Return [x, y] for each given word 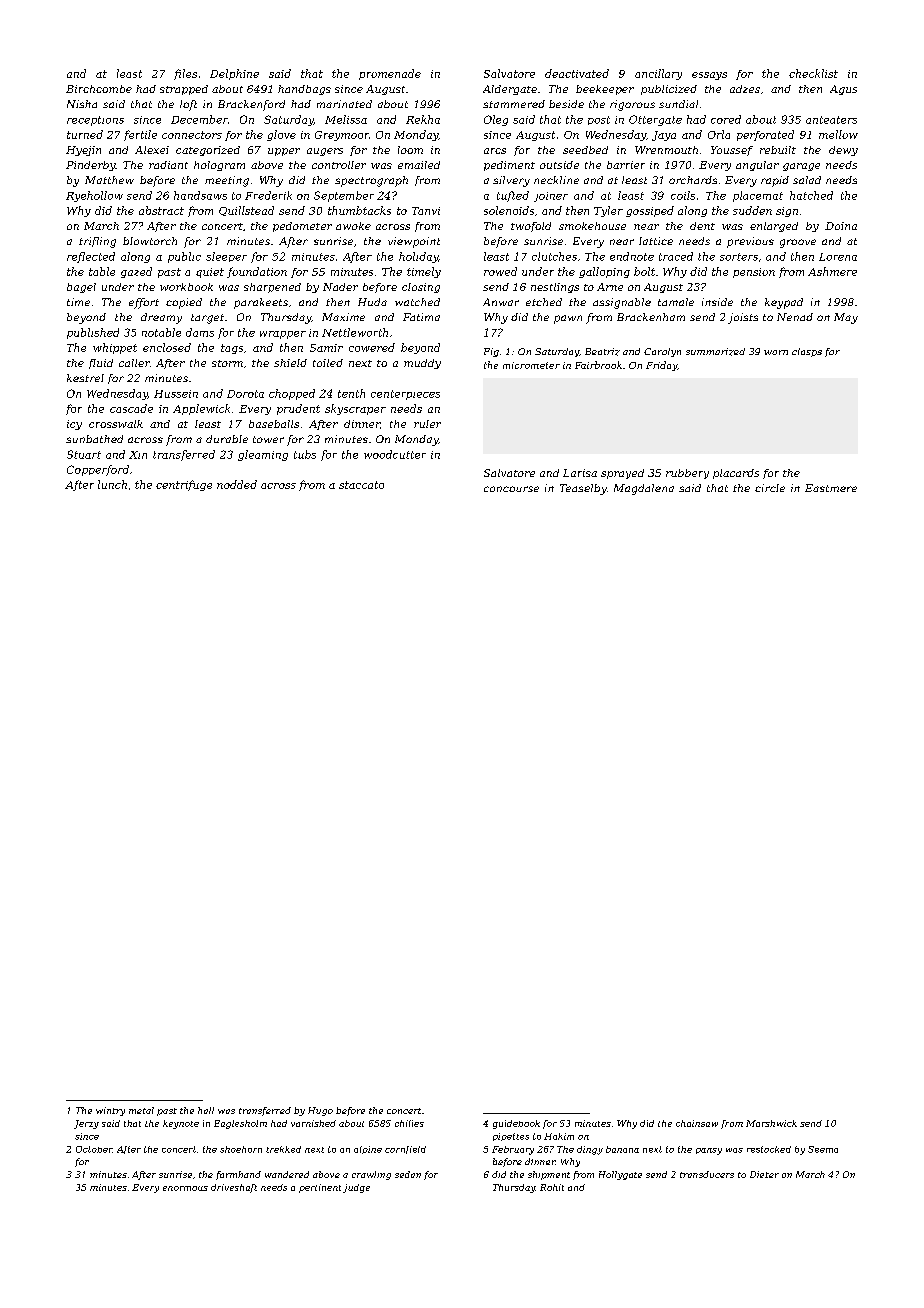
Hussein [176, 394]
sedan [408, 1174]
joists [743, 318]
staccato [361, 485]
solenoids [509, 210]
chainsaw [697, 1123]
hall [206, 1110]
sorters [739, 257]
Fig [491, 352]
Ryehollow [94, 196]
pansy [709, 1151]
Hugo [320, 1111]
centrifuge [184, 485]
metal [141, 1110]
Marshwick [771, 1123]
